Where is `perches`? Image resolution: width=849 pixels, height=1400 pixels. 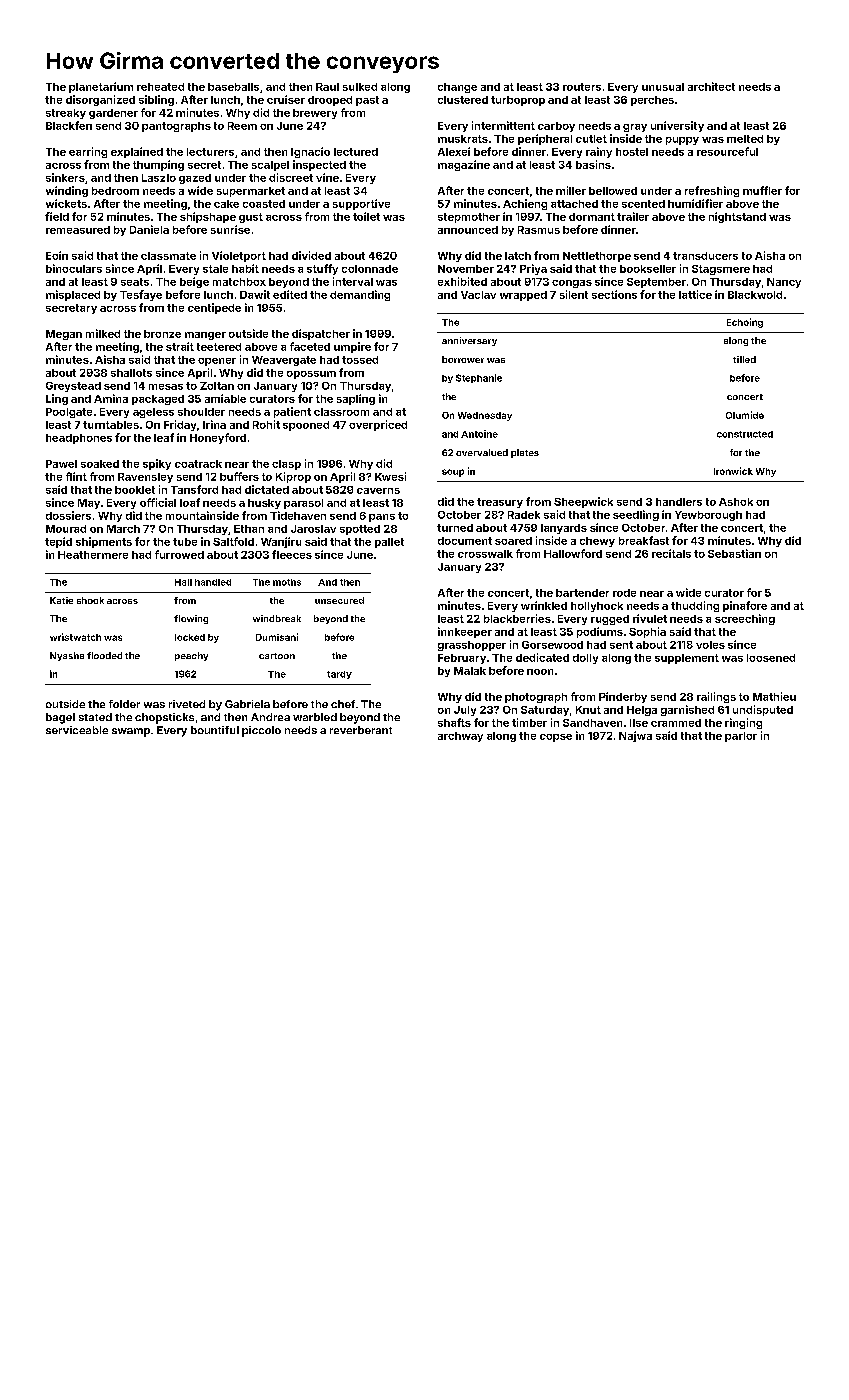
perches is located at coordinates (652, 101).
